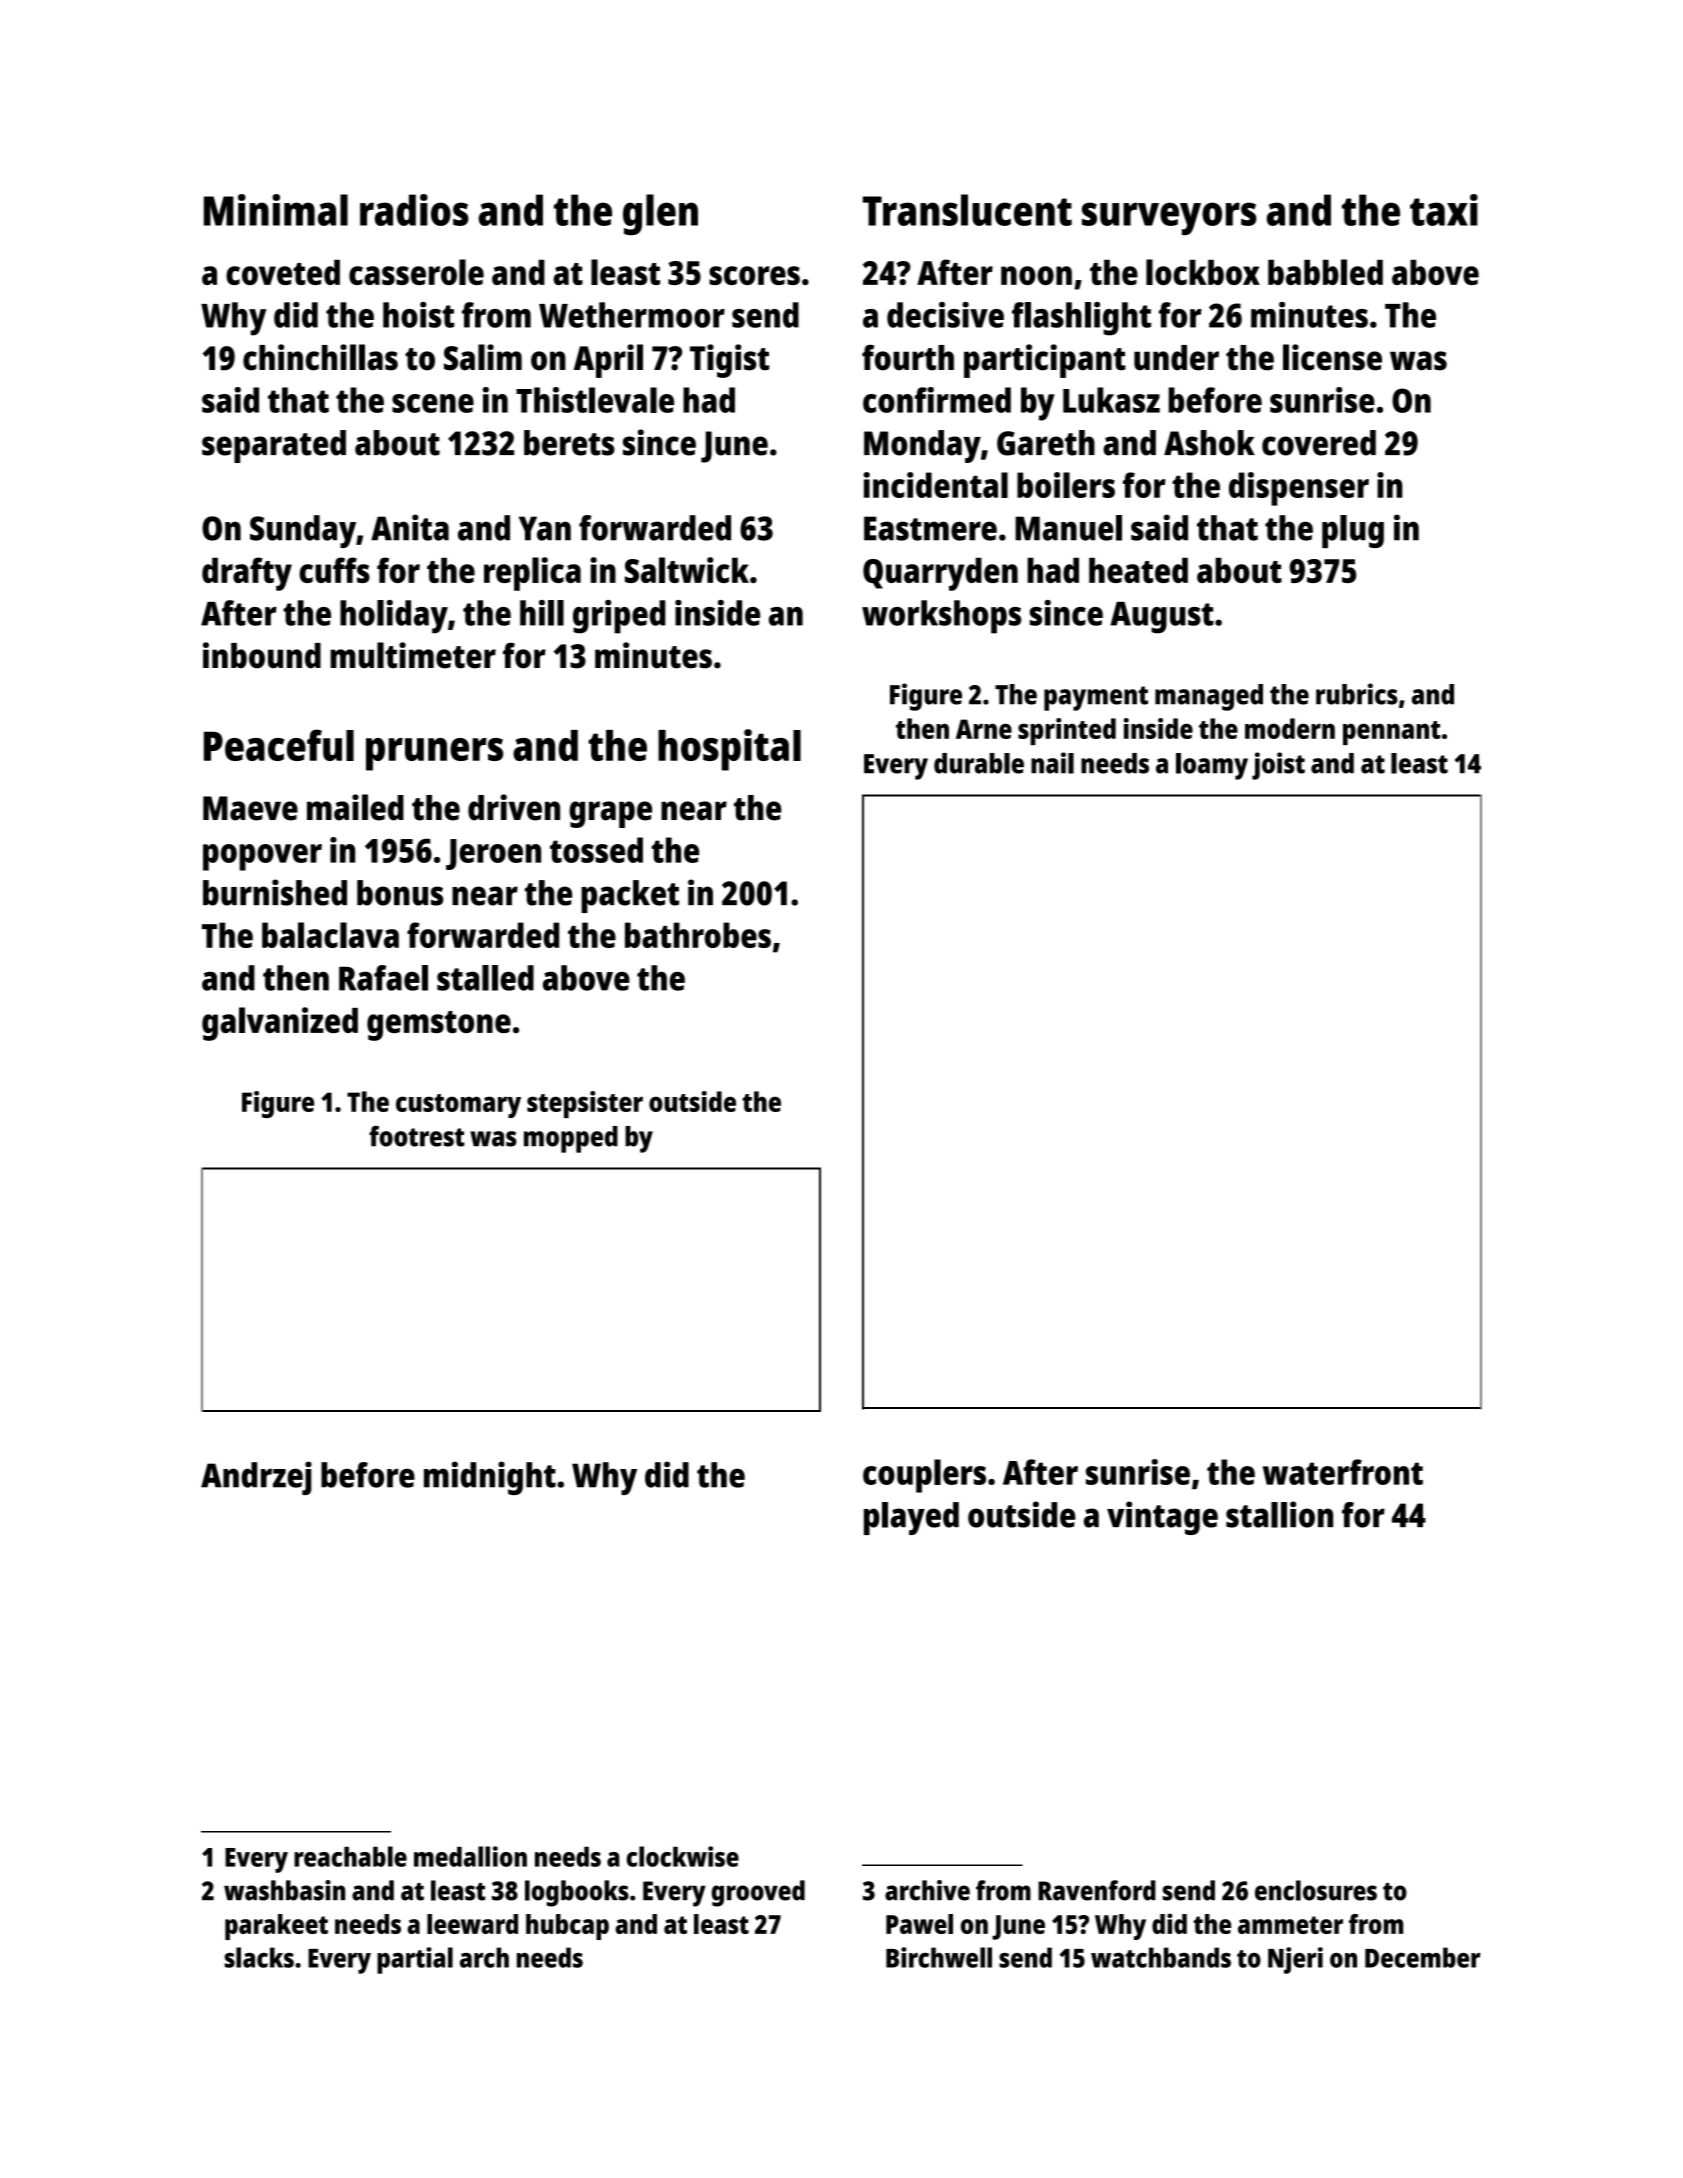 The image size is (1683, 2178). I want to click on Minimal, so click(276, 210).
